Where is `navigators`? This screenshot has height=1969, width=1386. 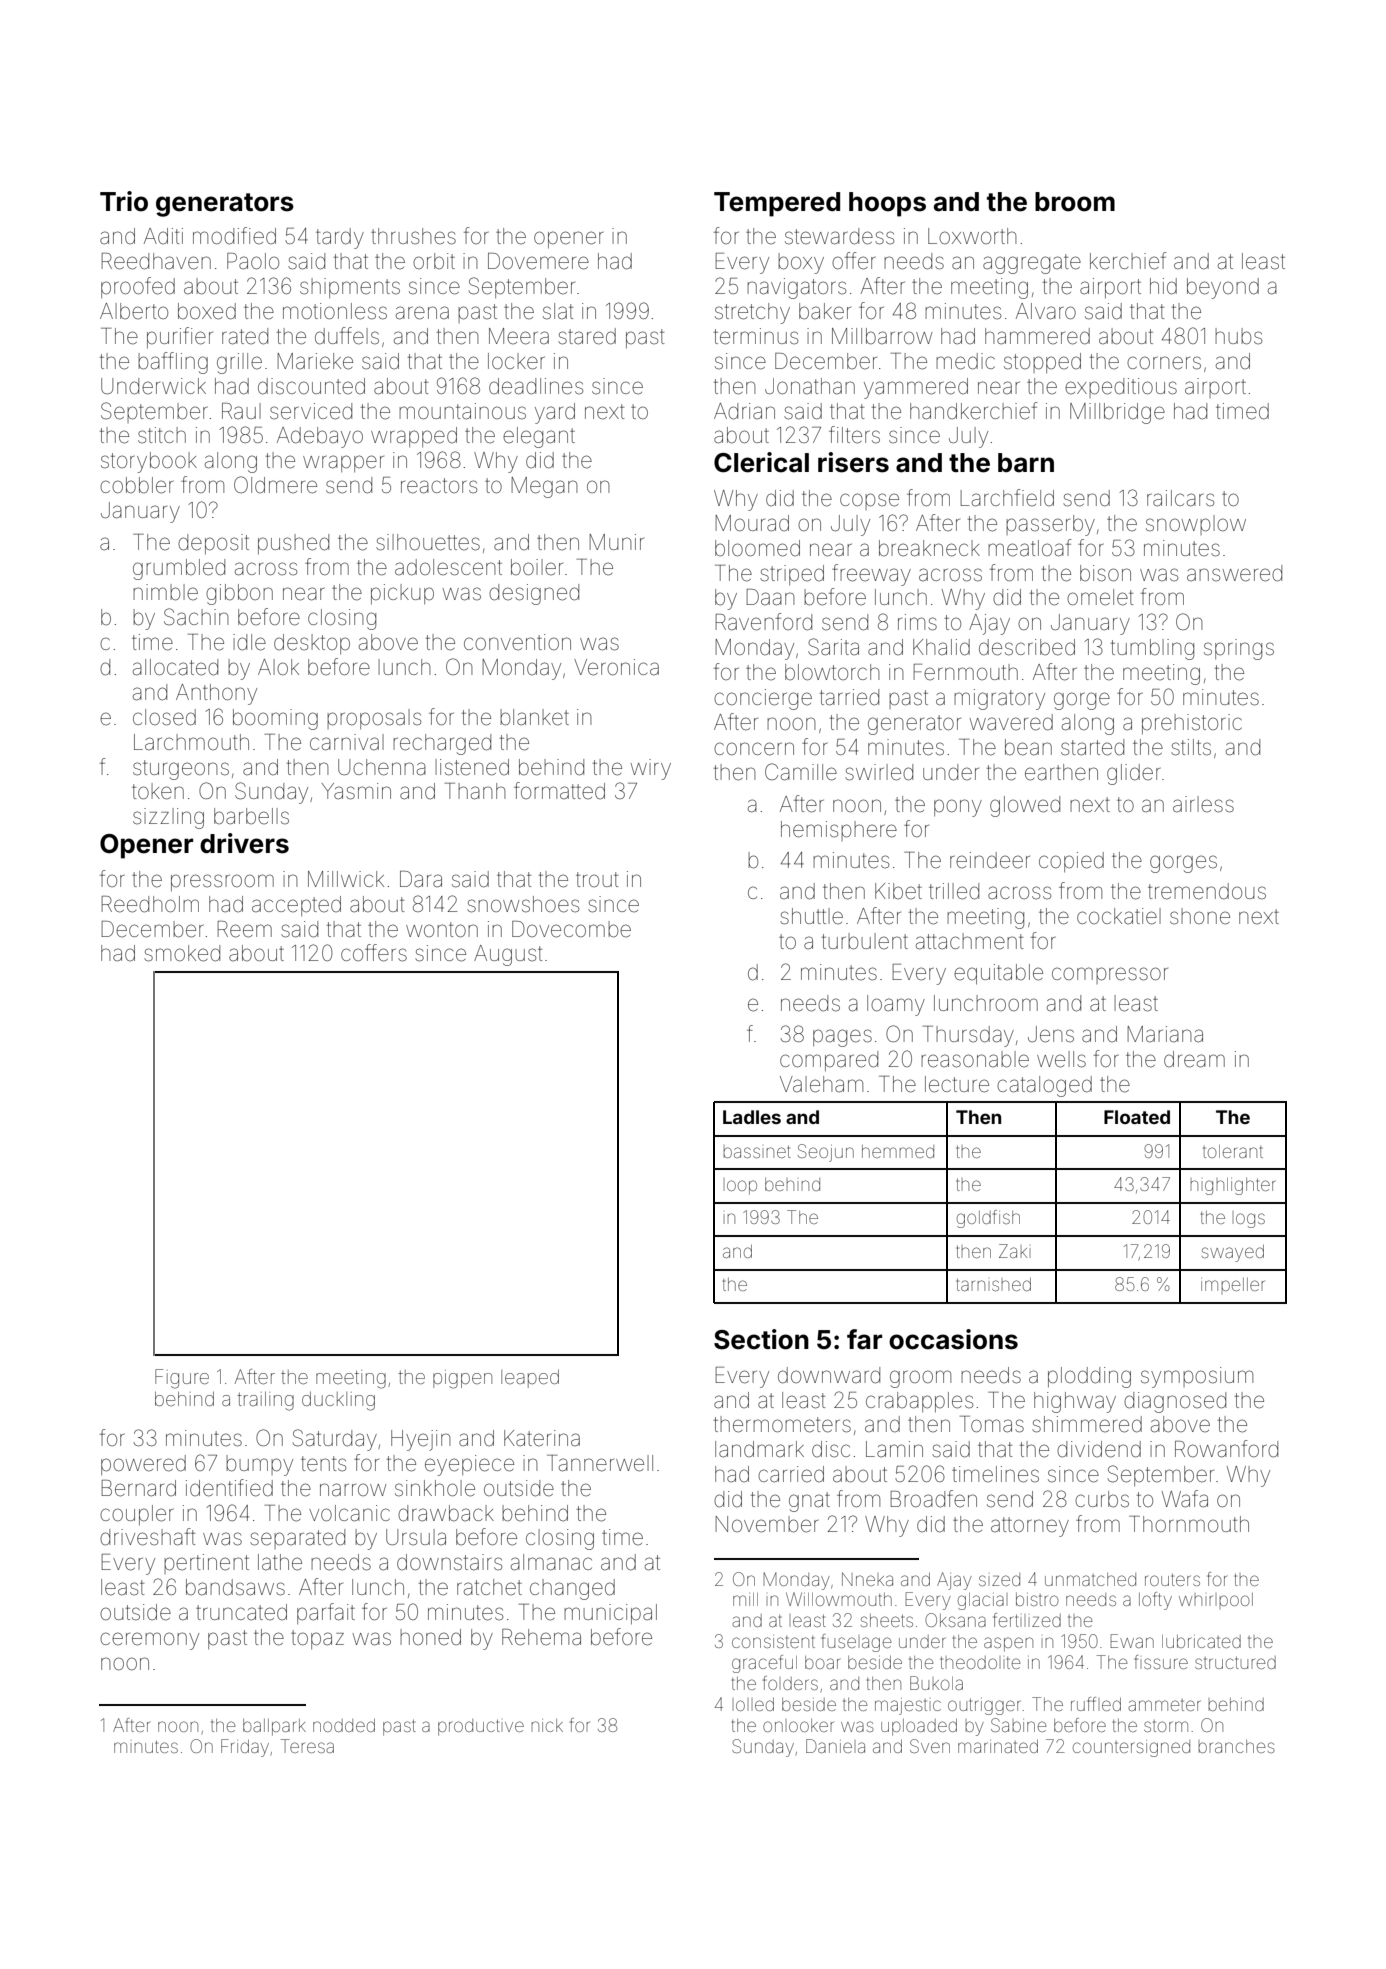
navigators is located at coordinates (796, 288).
